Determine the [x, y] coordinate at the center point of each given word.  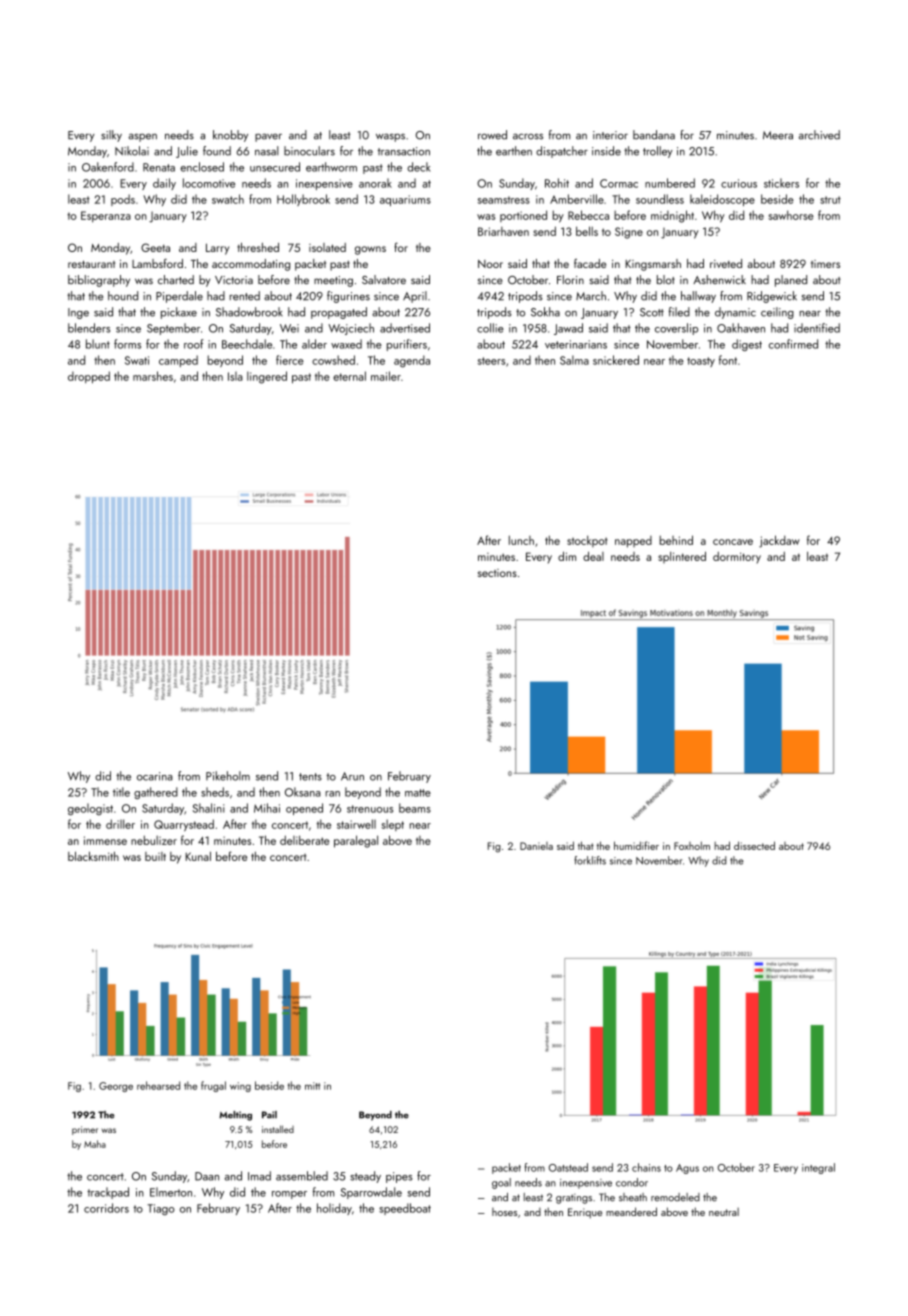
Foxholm [692, 845]
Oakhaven [741, 328]
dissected [754, 845]
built [155, 856]
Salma [574, 360]
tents [310, 777]
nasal [267, 151]
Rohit [557, 183]
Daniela [536, 846]
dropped [89, 377]
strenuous [370, 809]
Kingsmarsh [653, 265]
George [116, 1087]
